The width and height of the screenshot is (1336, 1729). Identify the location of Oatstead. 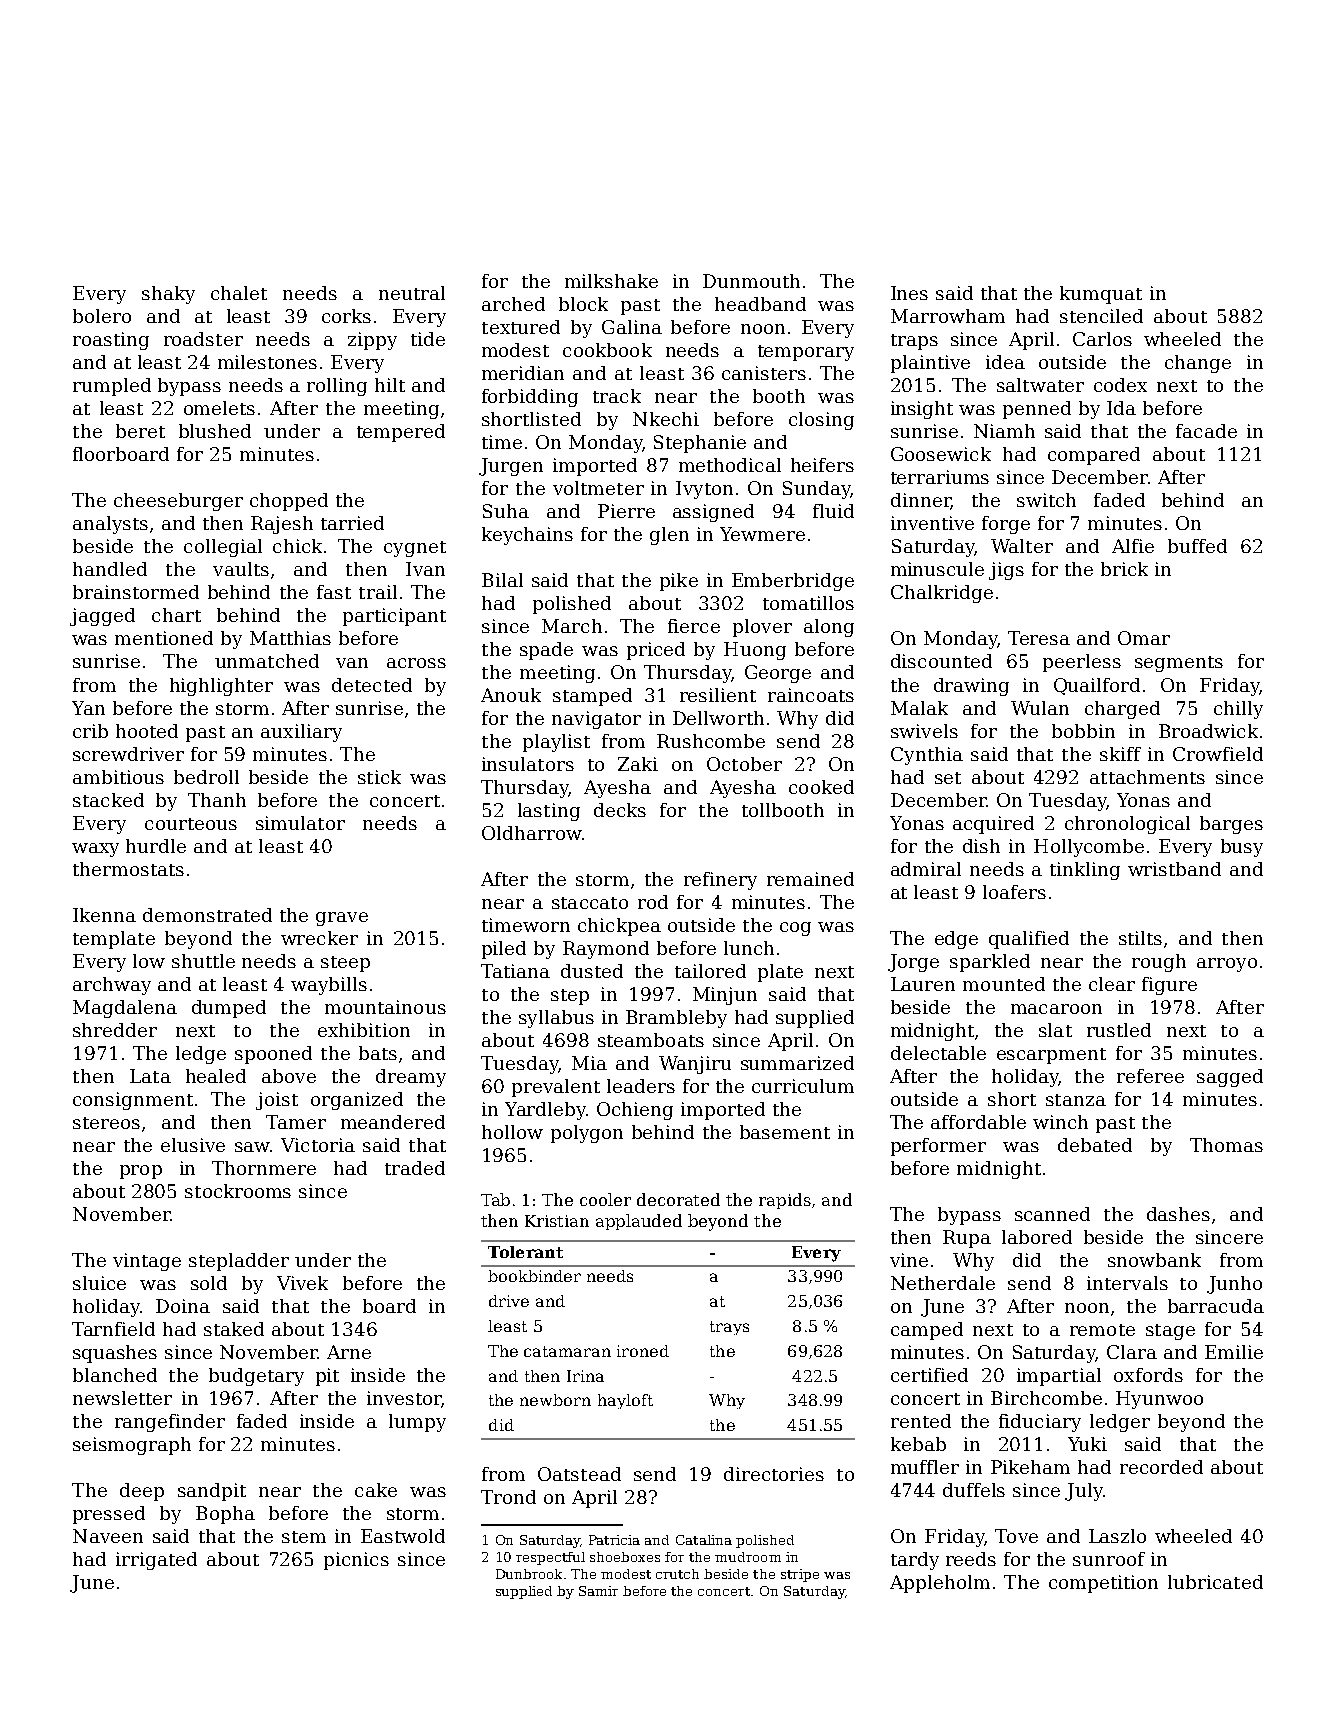
(579, 1474).
